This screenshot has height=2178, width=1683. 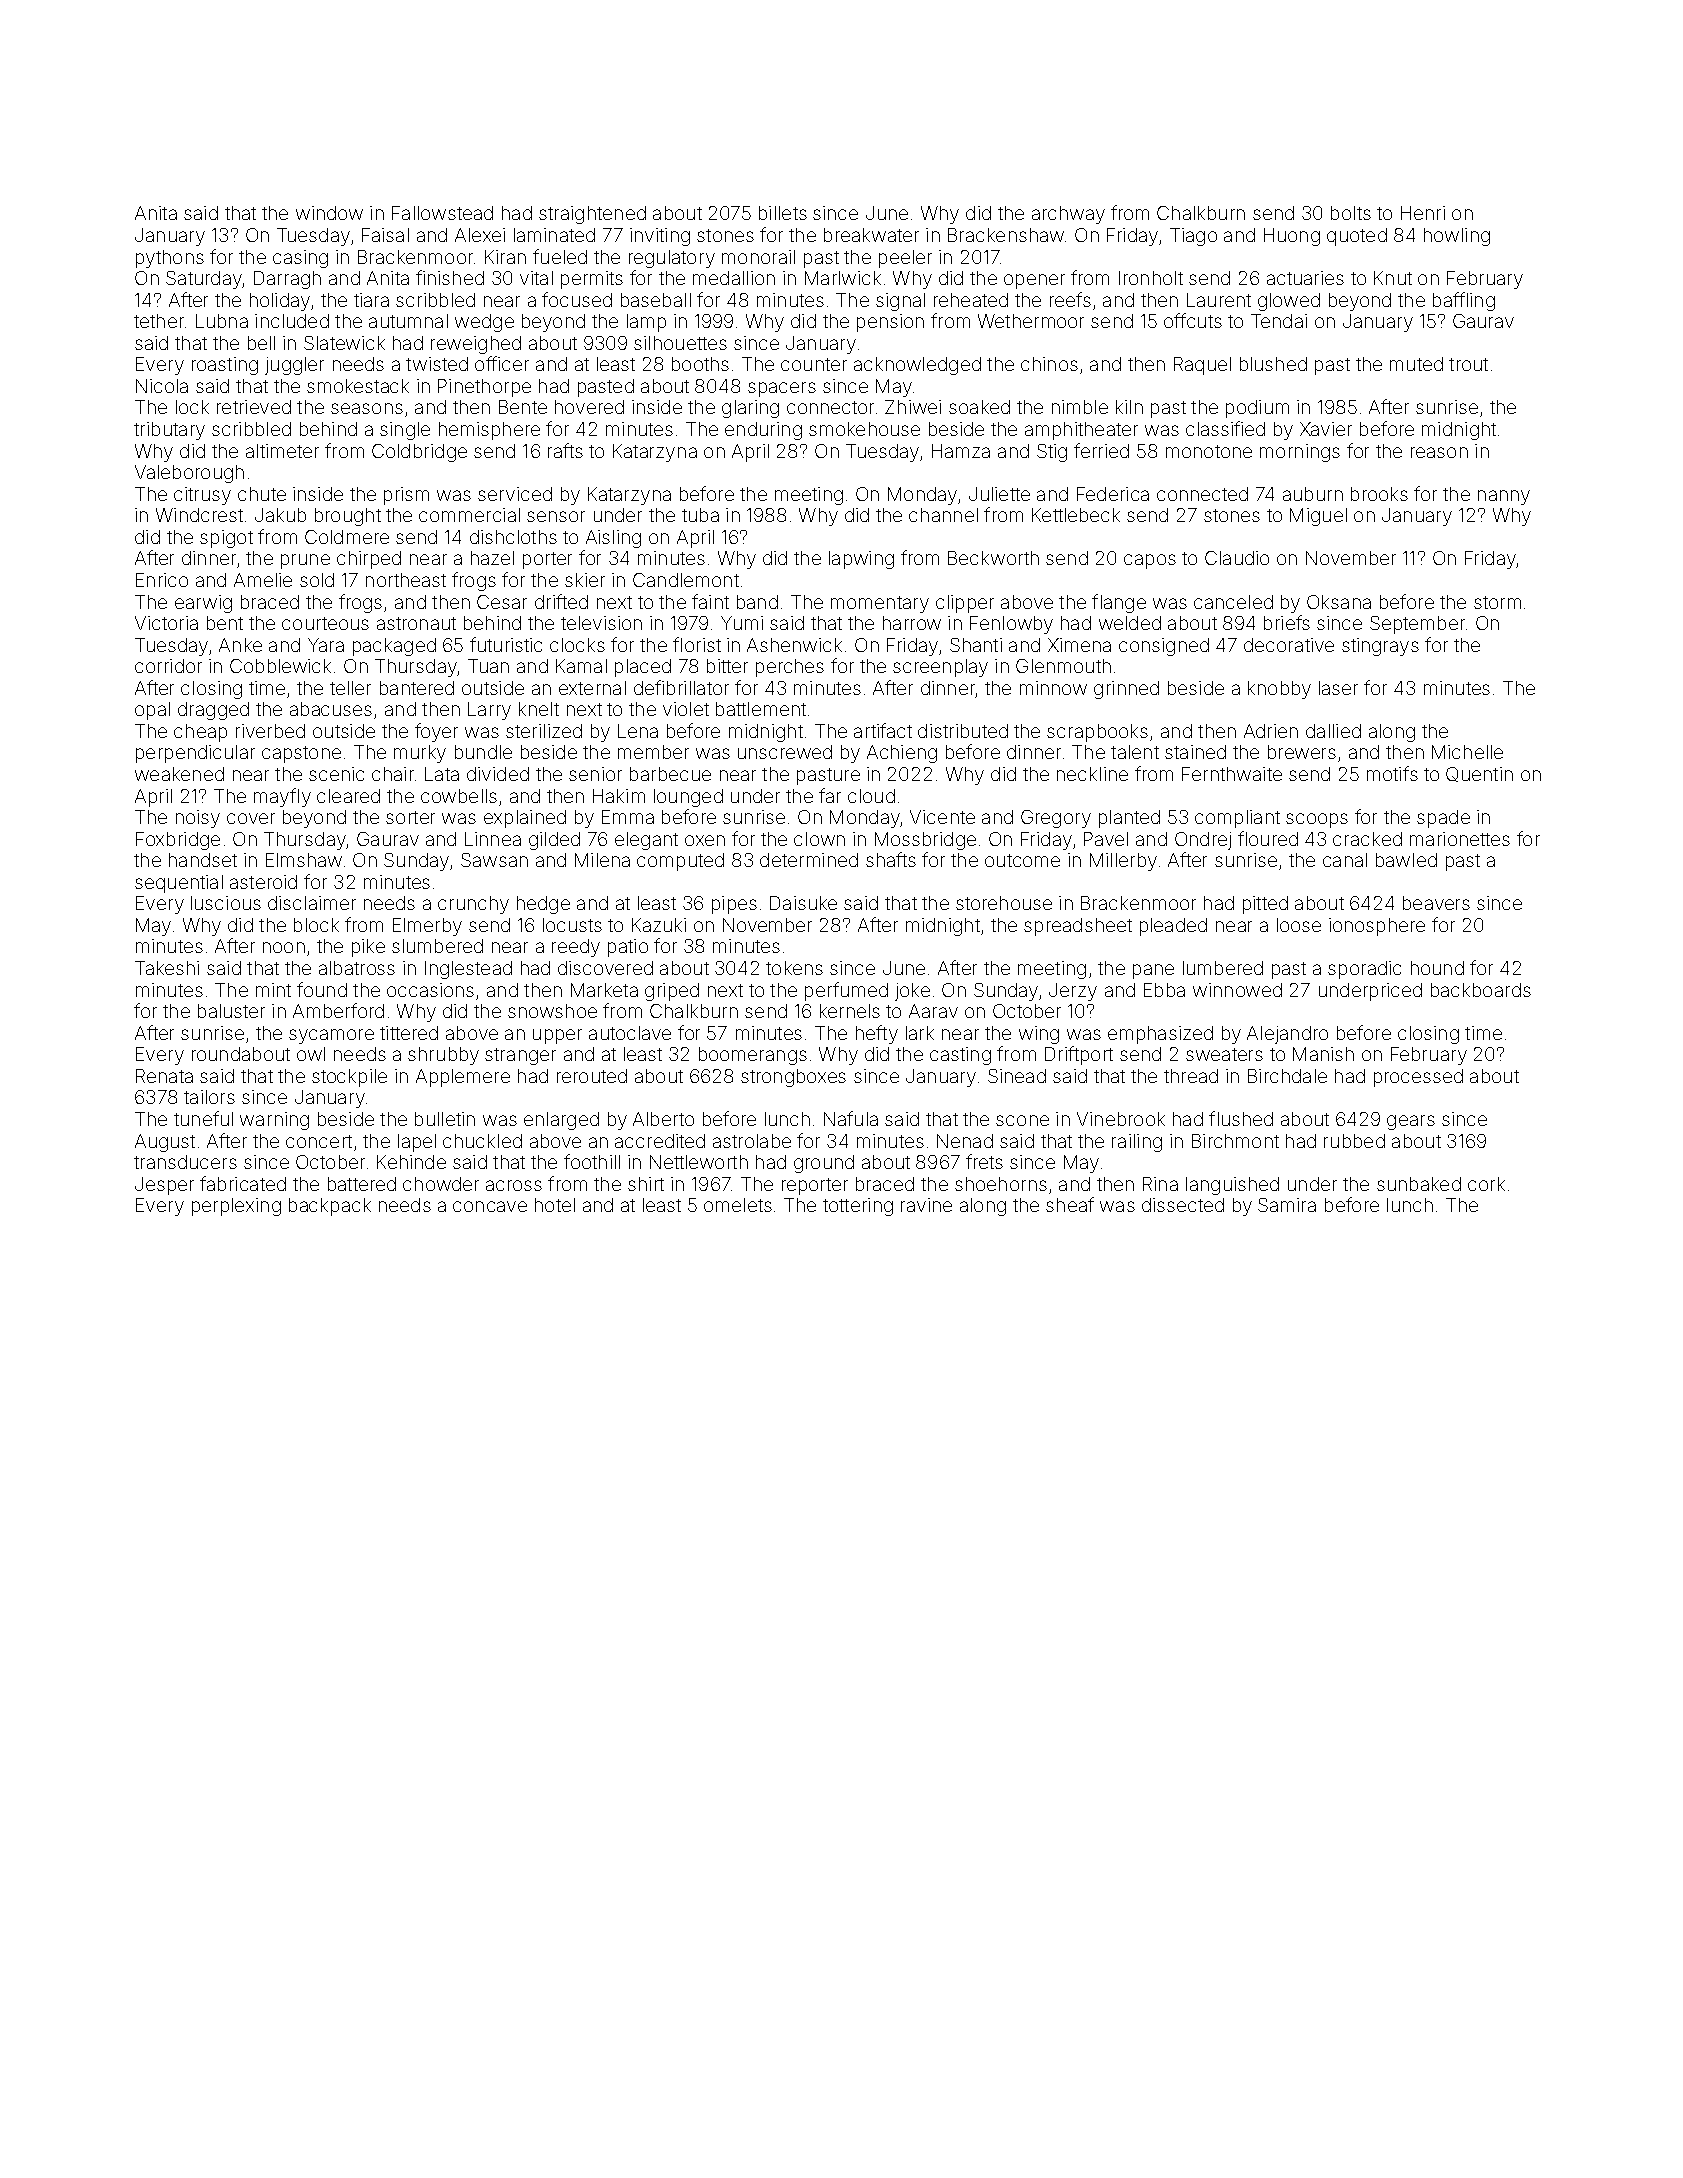 What do you see at coordinates (999, 494) in the screenshot?
I see `Juliette` at bounding box center [999, 494].
